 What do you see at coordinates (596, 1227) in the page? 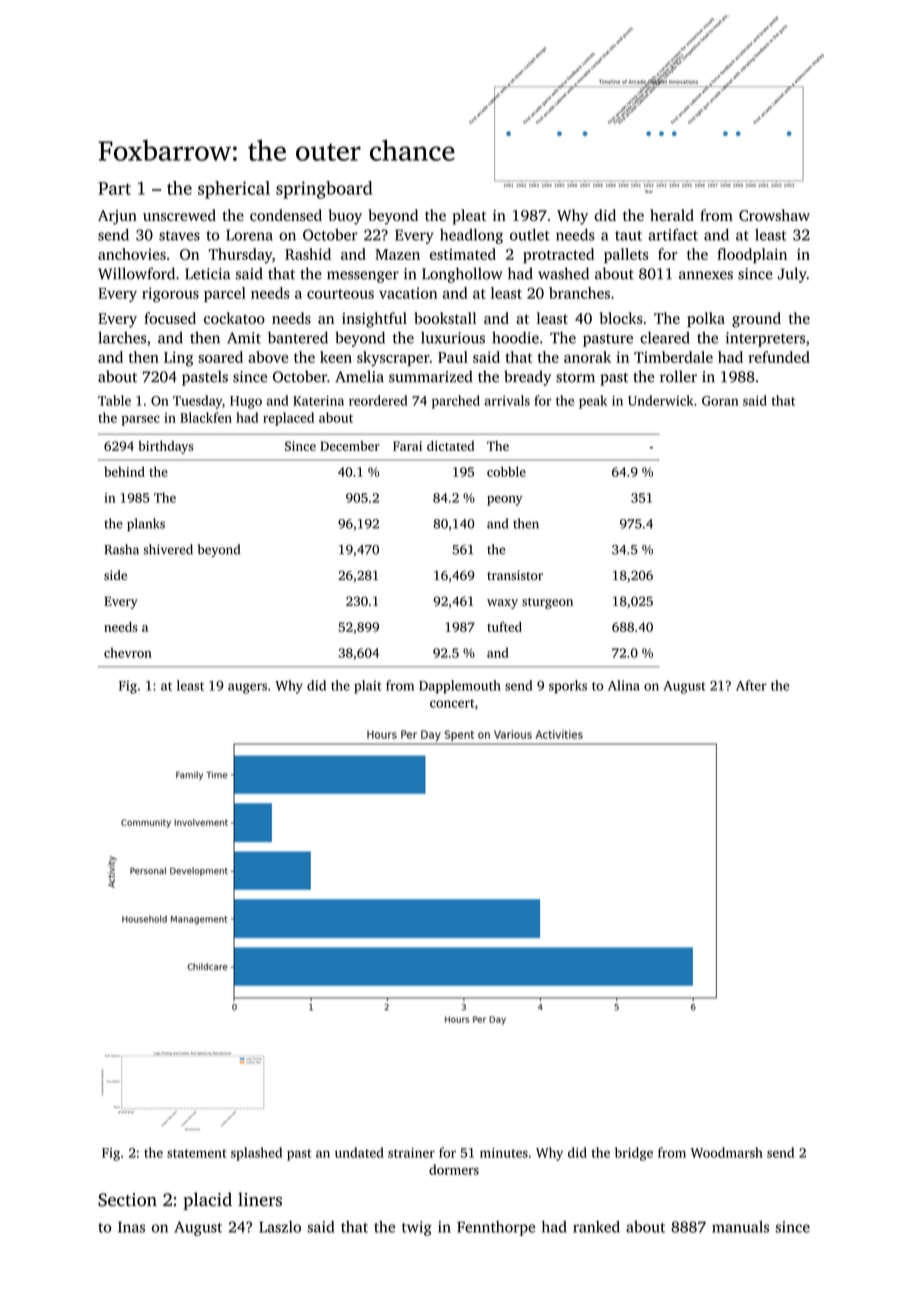
I see `ranked` at bounding box center [596, 1227].
